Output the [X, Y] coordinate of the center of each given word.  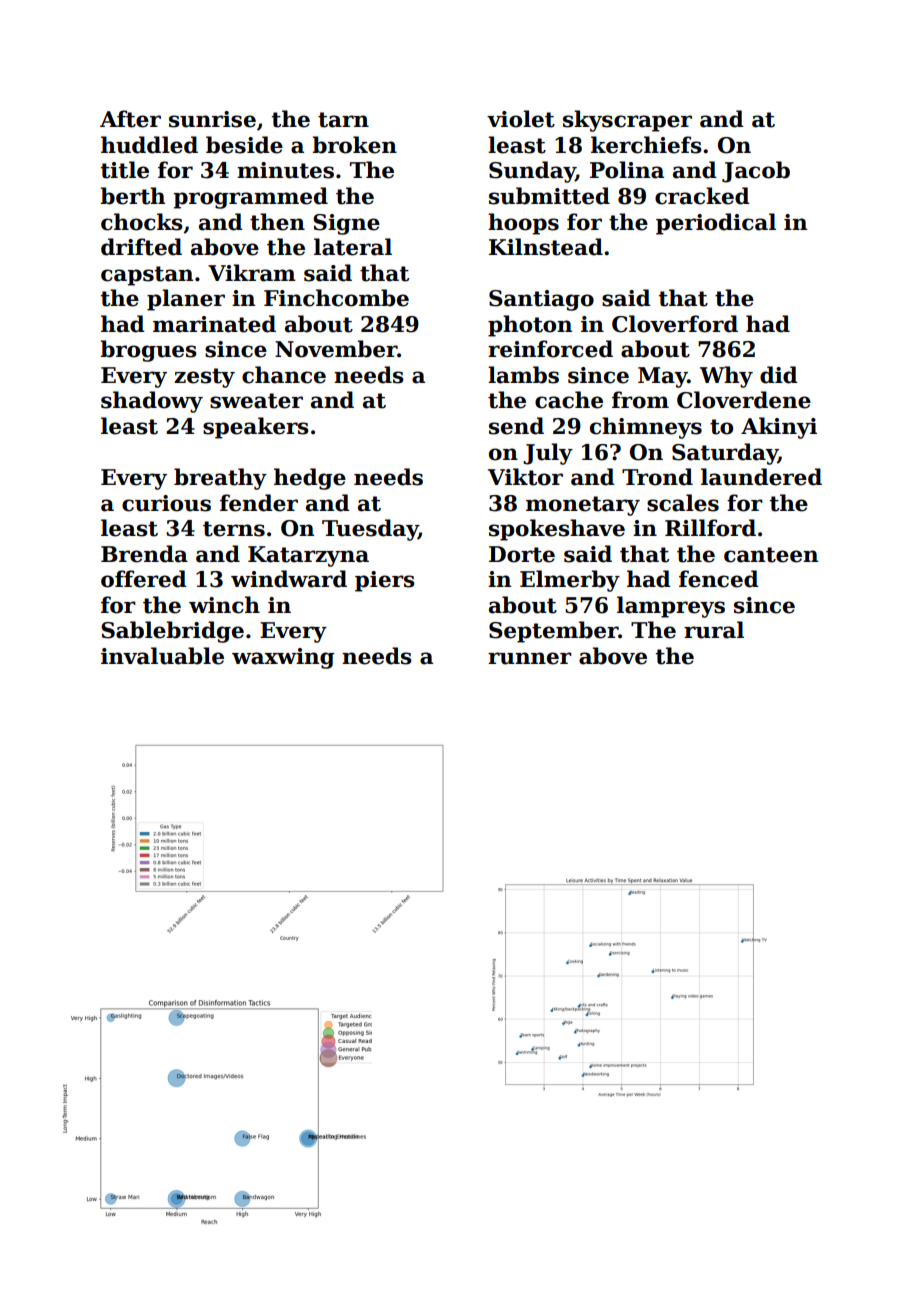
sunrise [212, 119]
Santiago [541, 300]
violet [521, 119]
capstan [147, 276]
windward [289, 579]
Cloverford [675, 324]
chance [284, 375]
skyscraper [627, 121]
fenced [719, 579]
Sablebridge [172, 632]
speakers [256, 428]
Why [726, 377]
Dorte [522, 554]
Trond [657, 477]
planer [186, 300]
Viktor [525, 477]
